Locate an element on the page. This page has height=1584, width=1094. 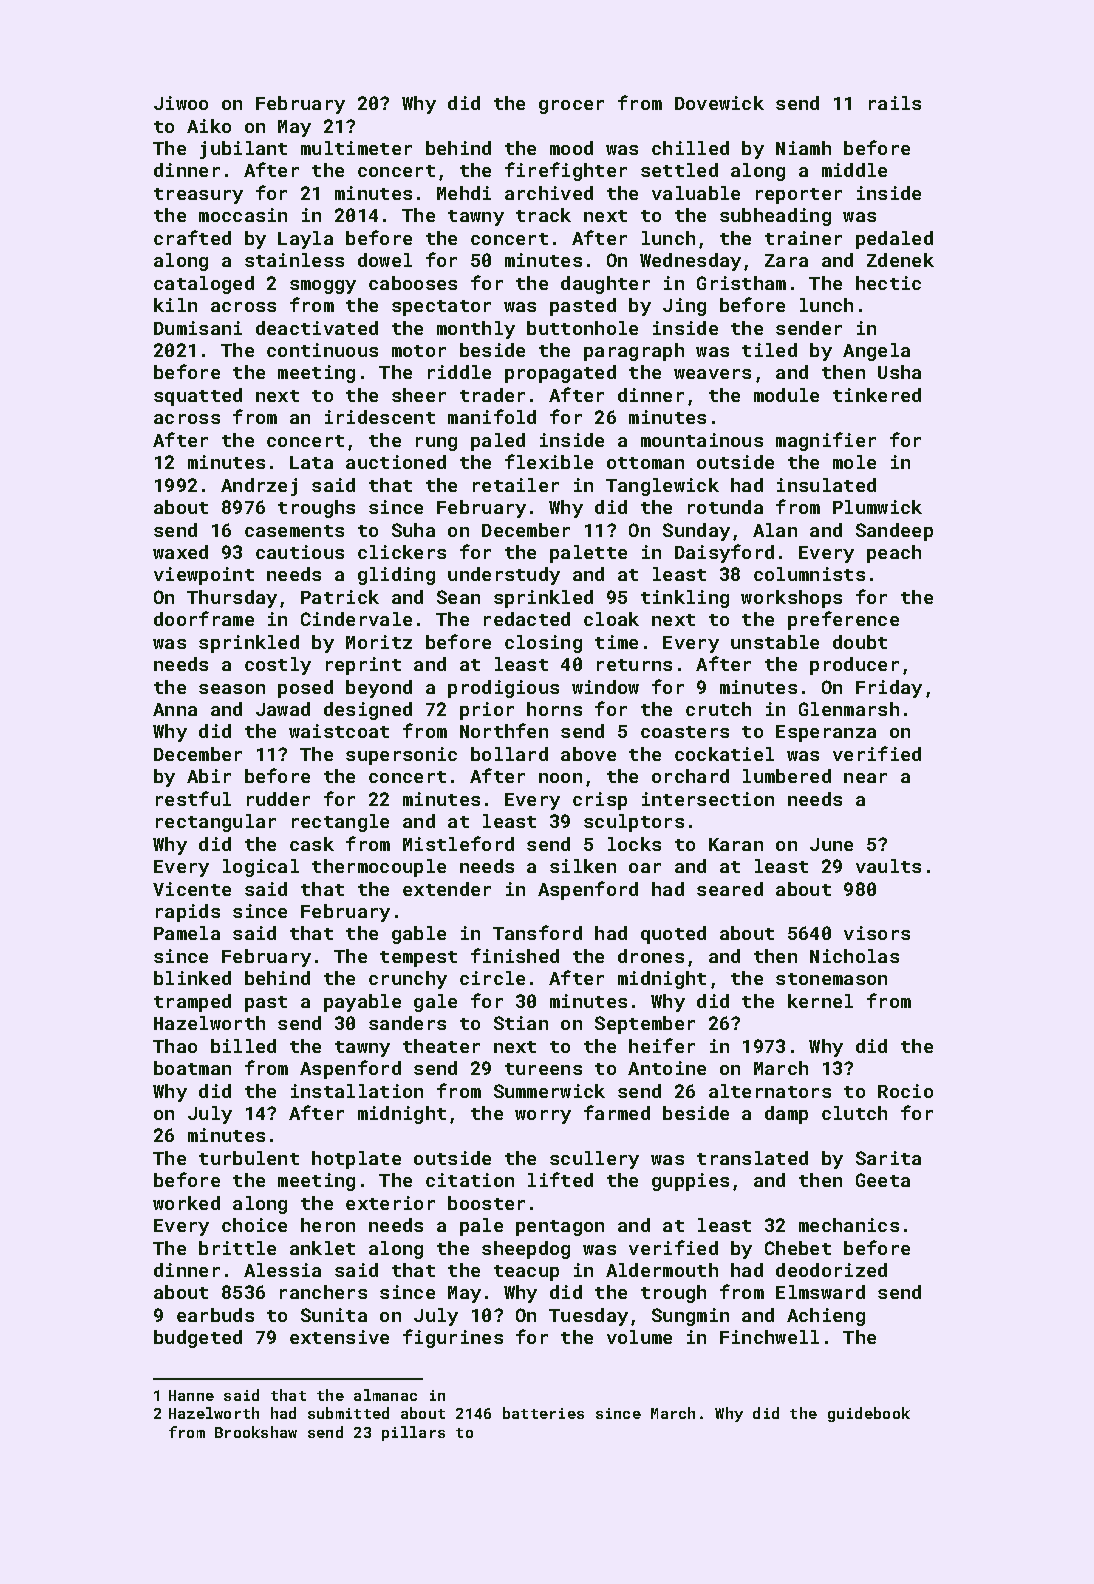
understudy is located at coordinates (504, 576).
